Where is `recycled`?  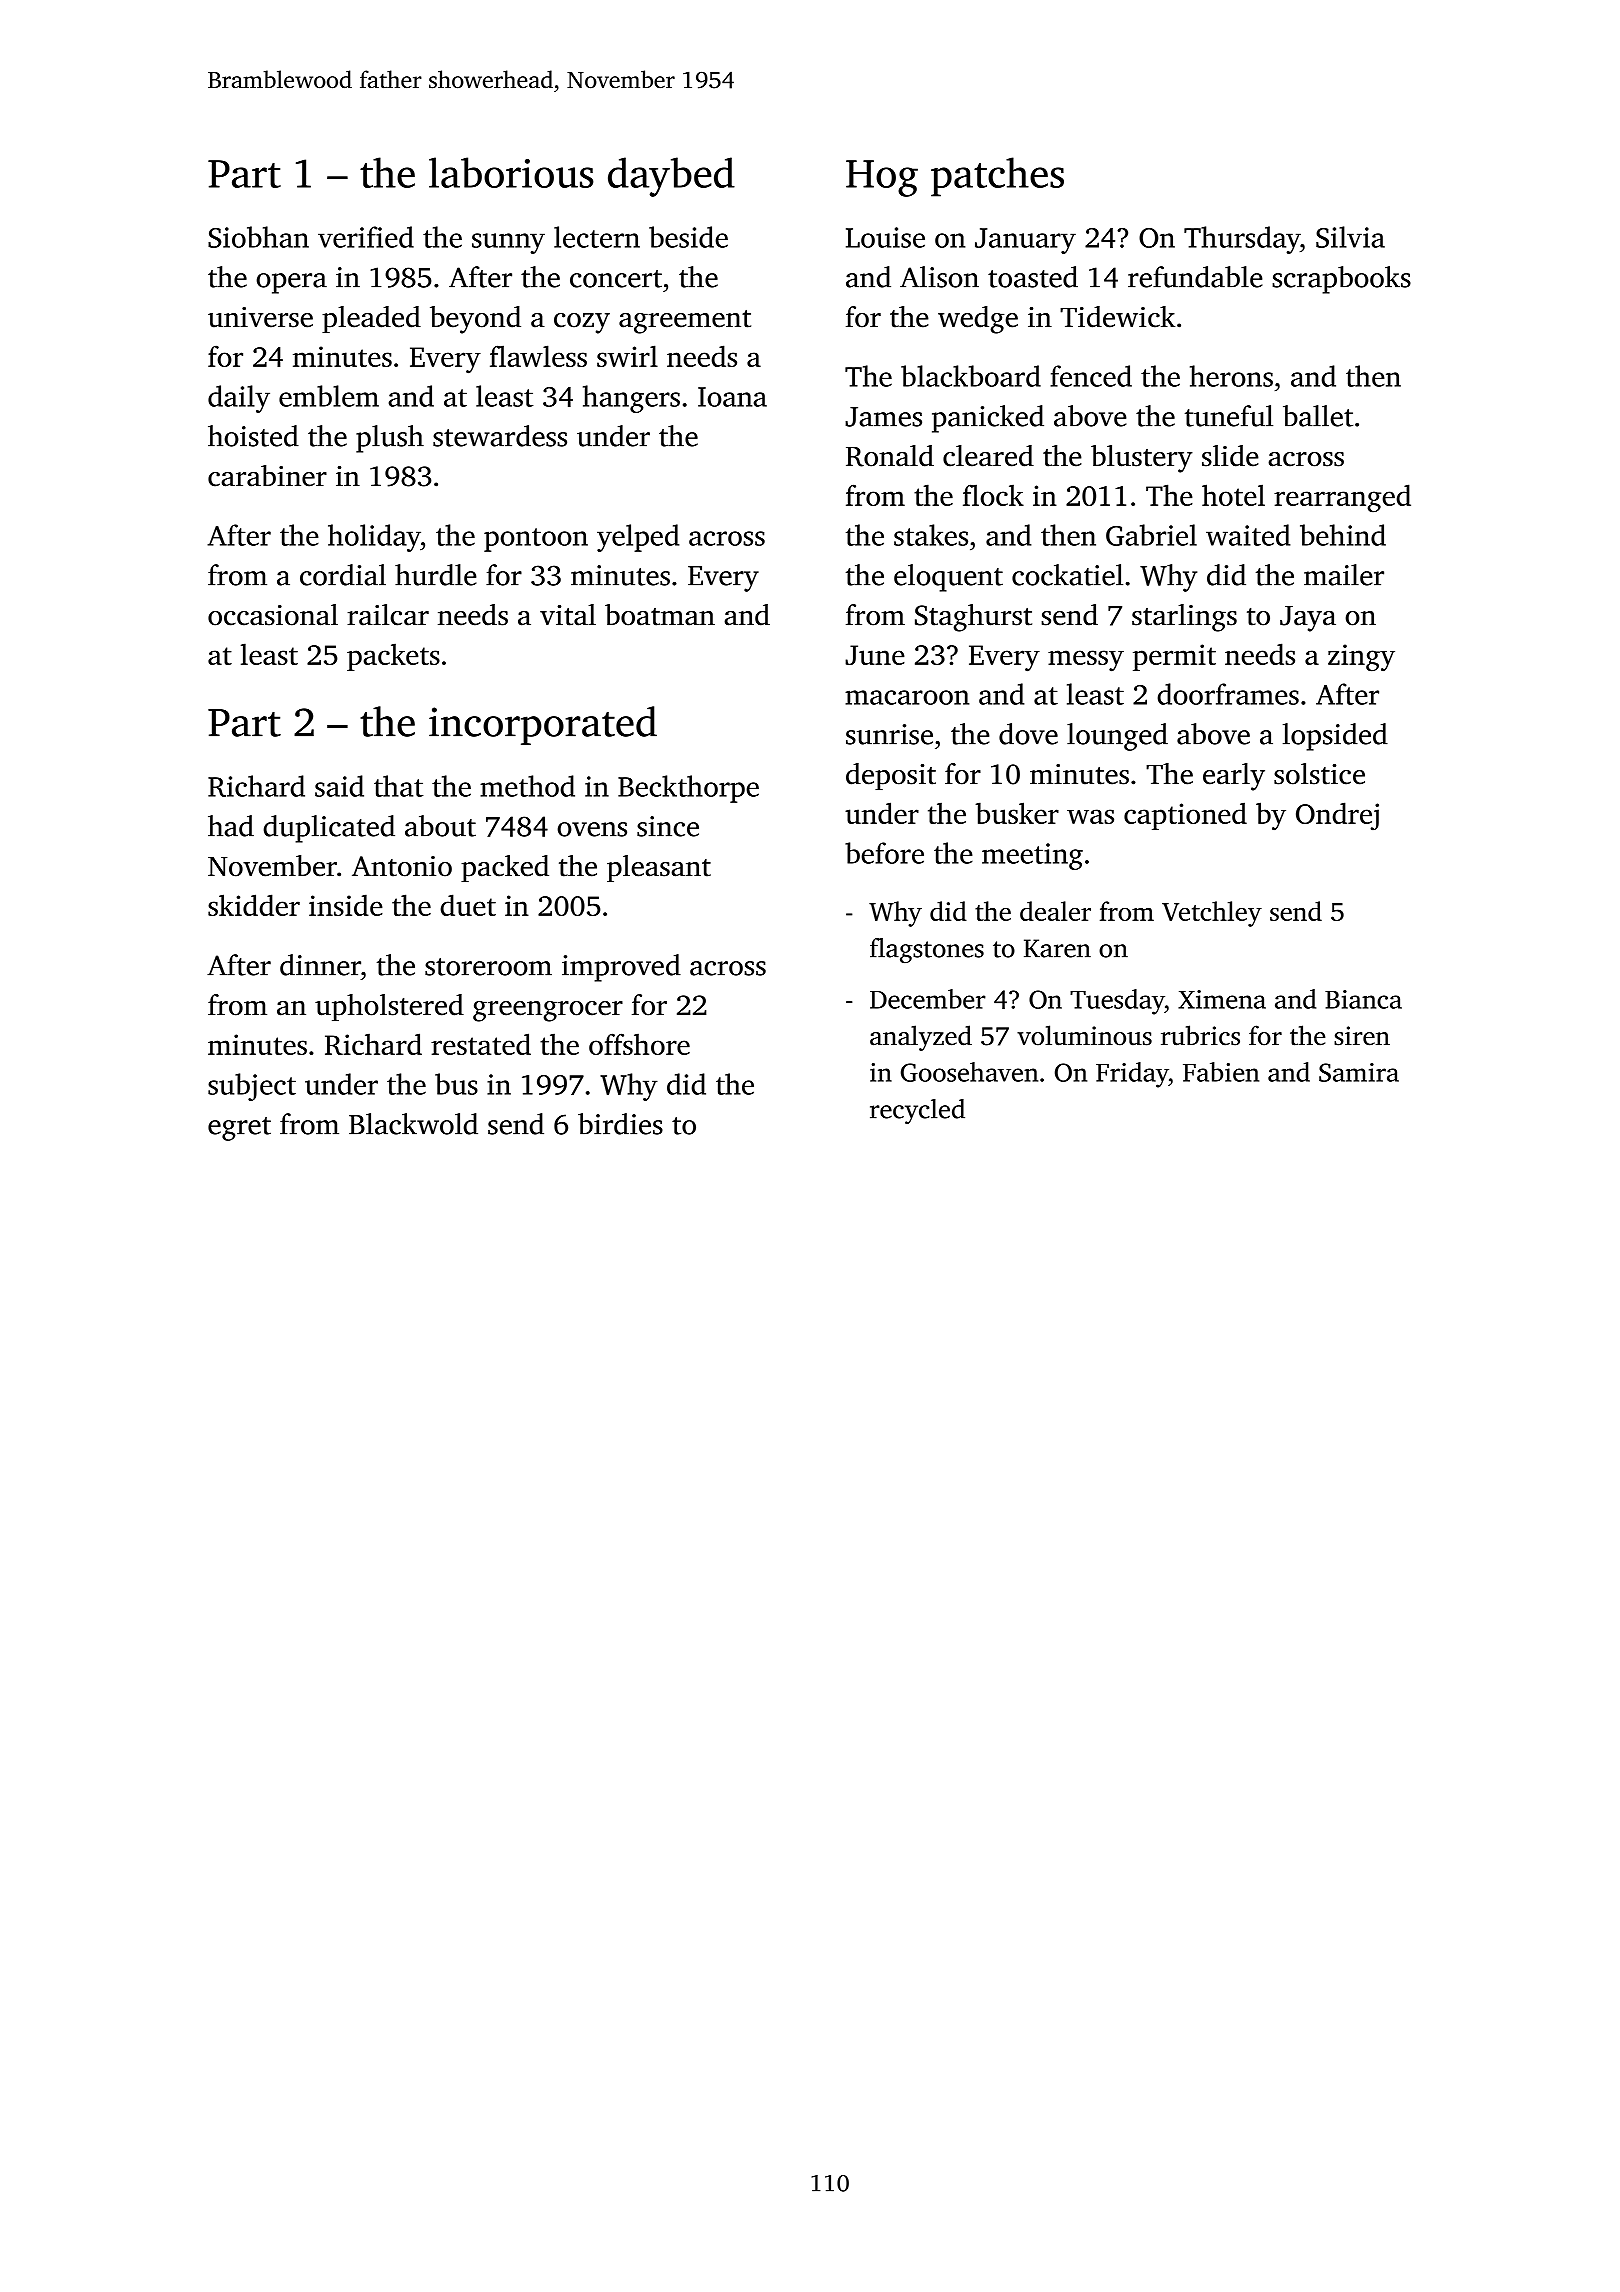
recycled is located at coordinates (917, 1111).
